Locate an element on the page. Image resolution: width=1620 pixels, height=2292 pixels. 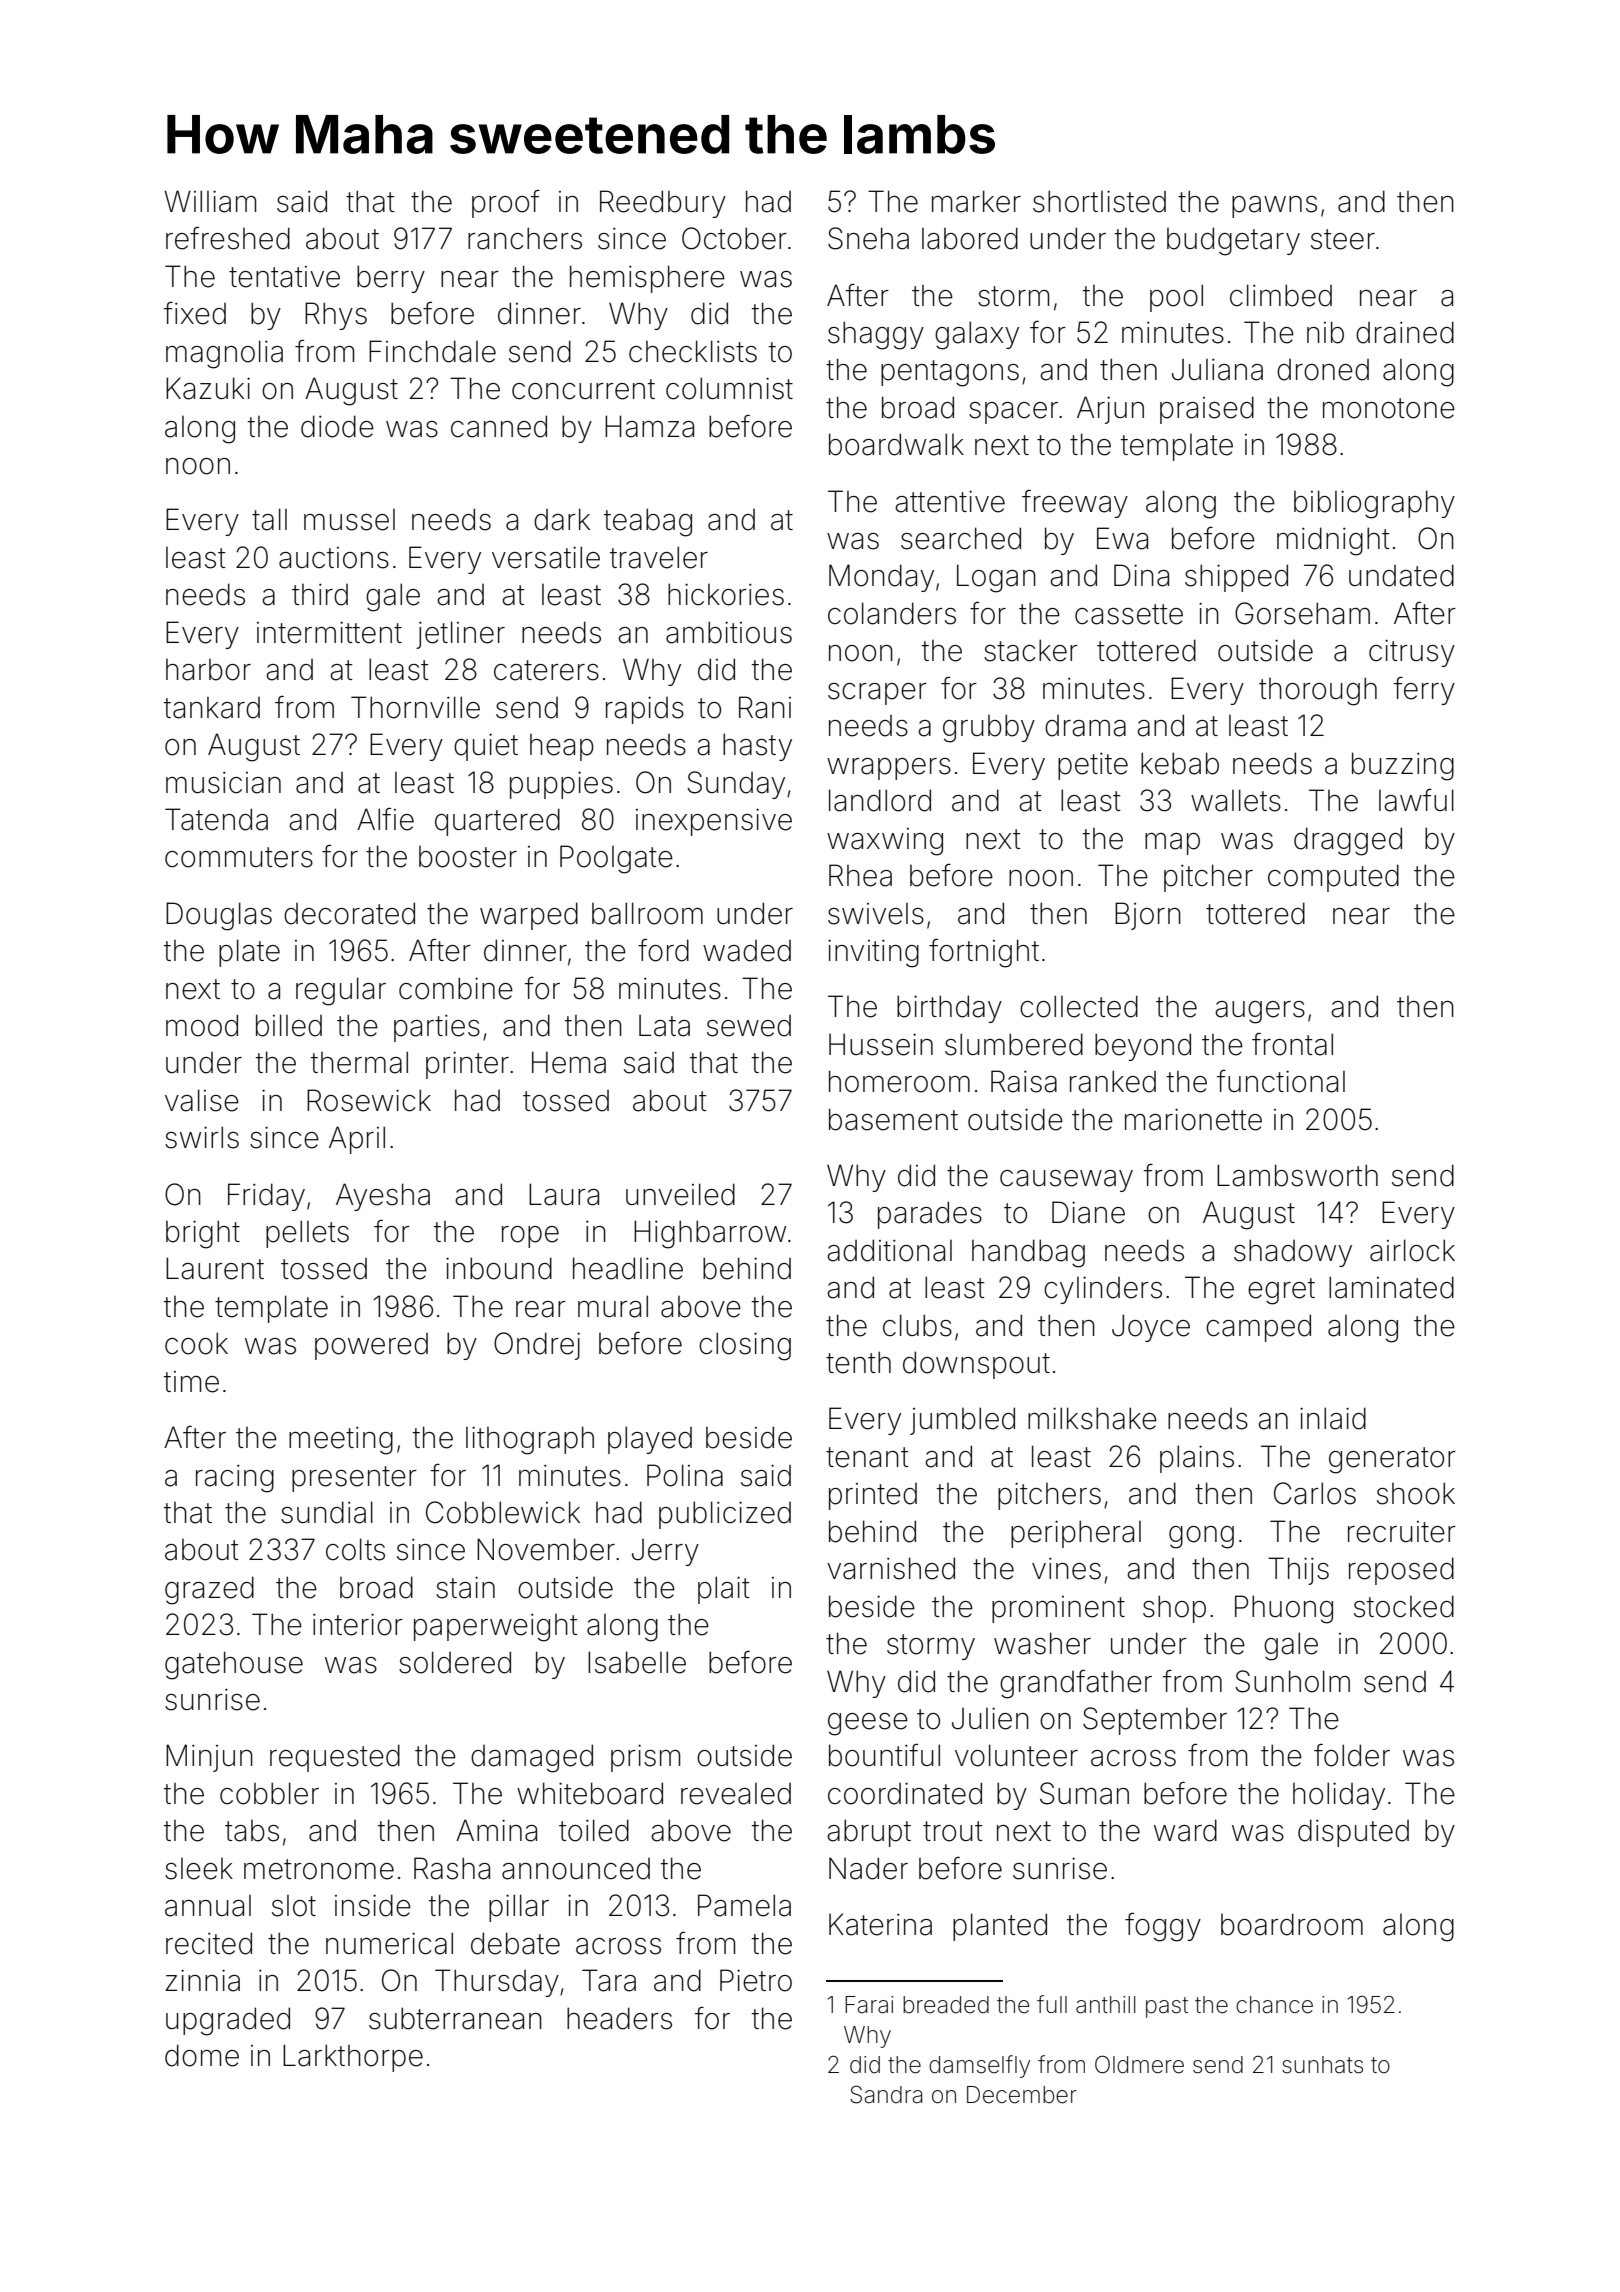
October is located at coordinates (734, 238).
